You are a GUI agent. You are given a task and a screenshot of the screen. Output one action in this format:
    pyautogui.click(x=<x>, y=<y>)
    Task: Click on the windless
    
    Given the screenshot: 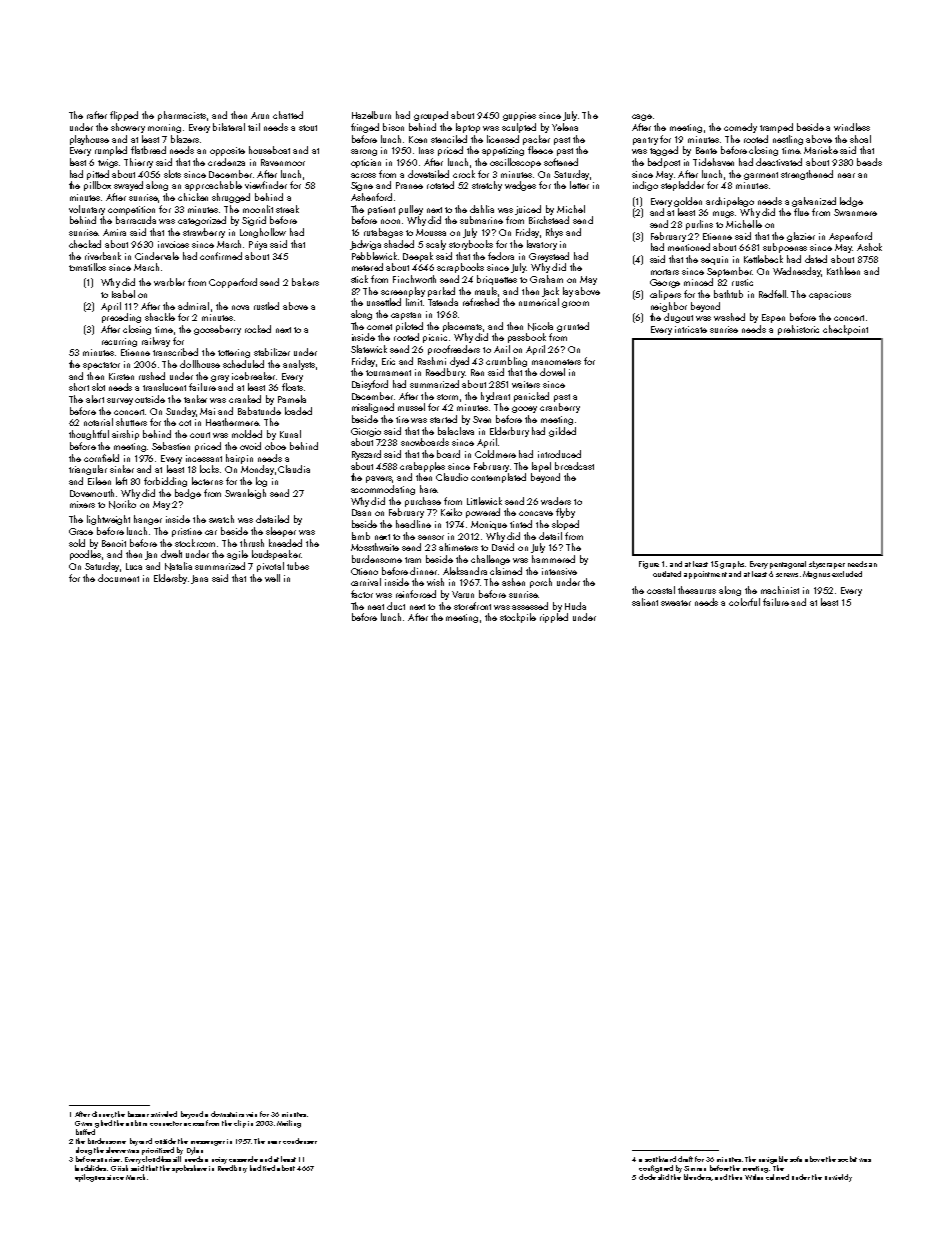 What is the action you would take?
    pyautogui.click(x=852, y=127)
